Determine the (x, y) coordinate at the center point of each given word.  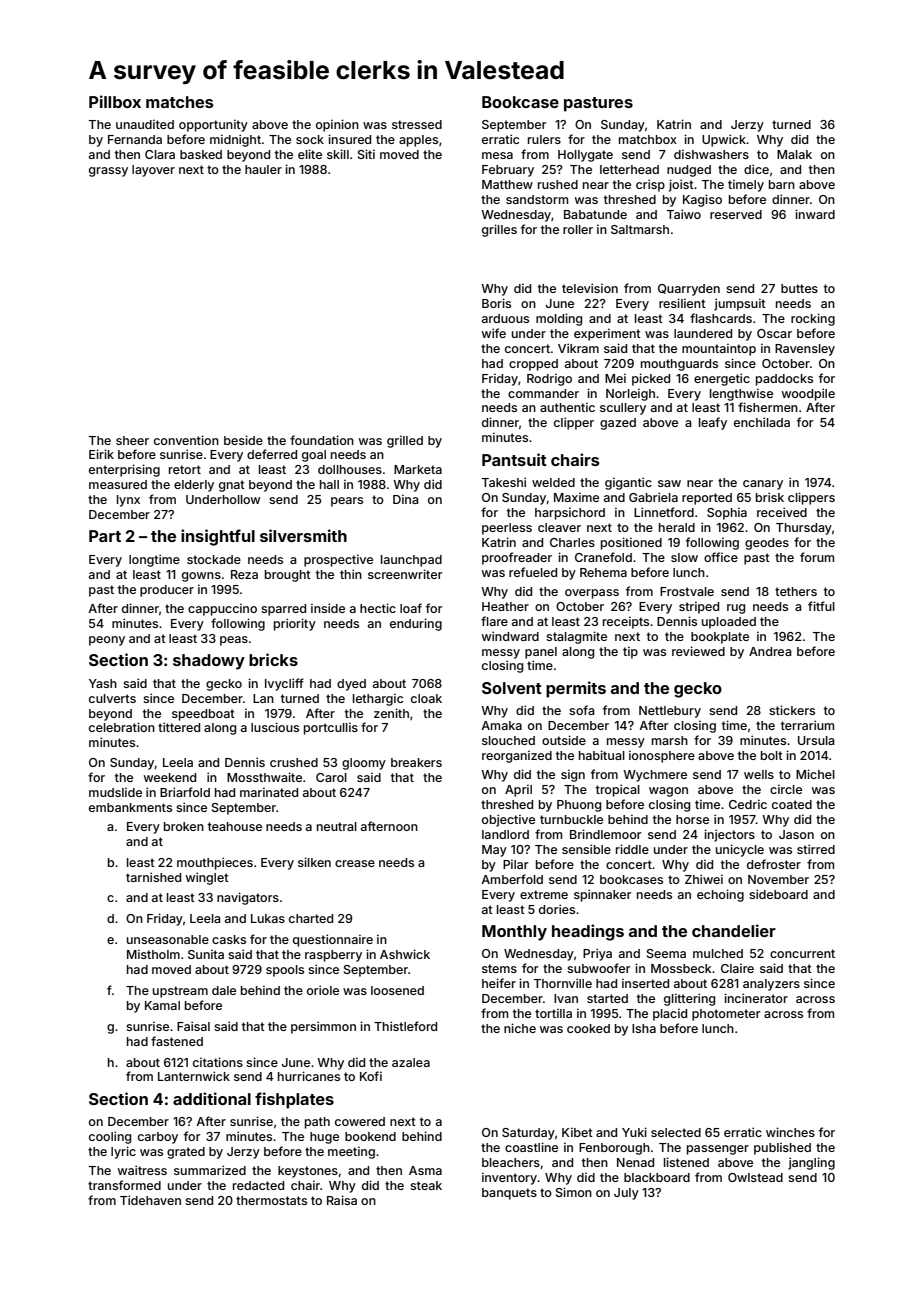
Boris (496, 303)
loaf (411, 608)
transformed (124, 1185)
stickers (792, 710)
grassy (108, 172)
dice (756, 169)
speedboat (203, 715)
